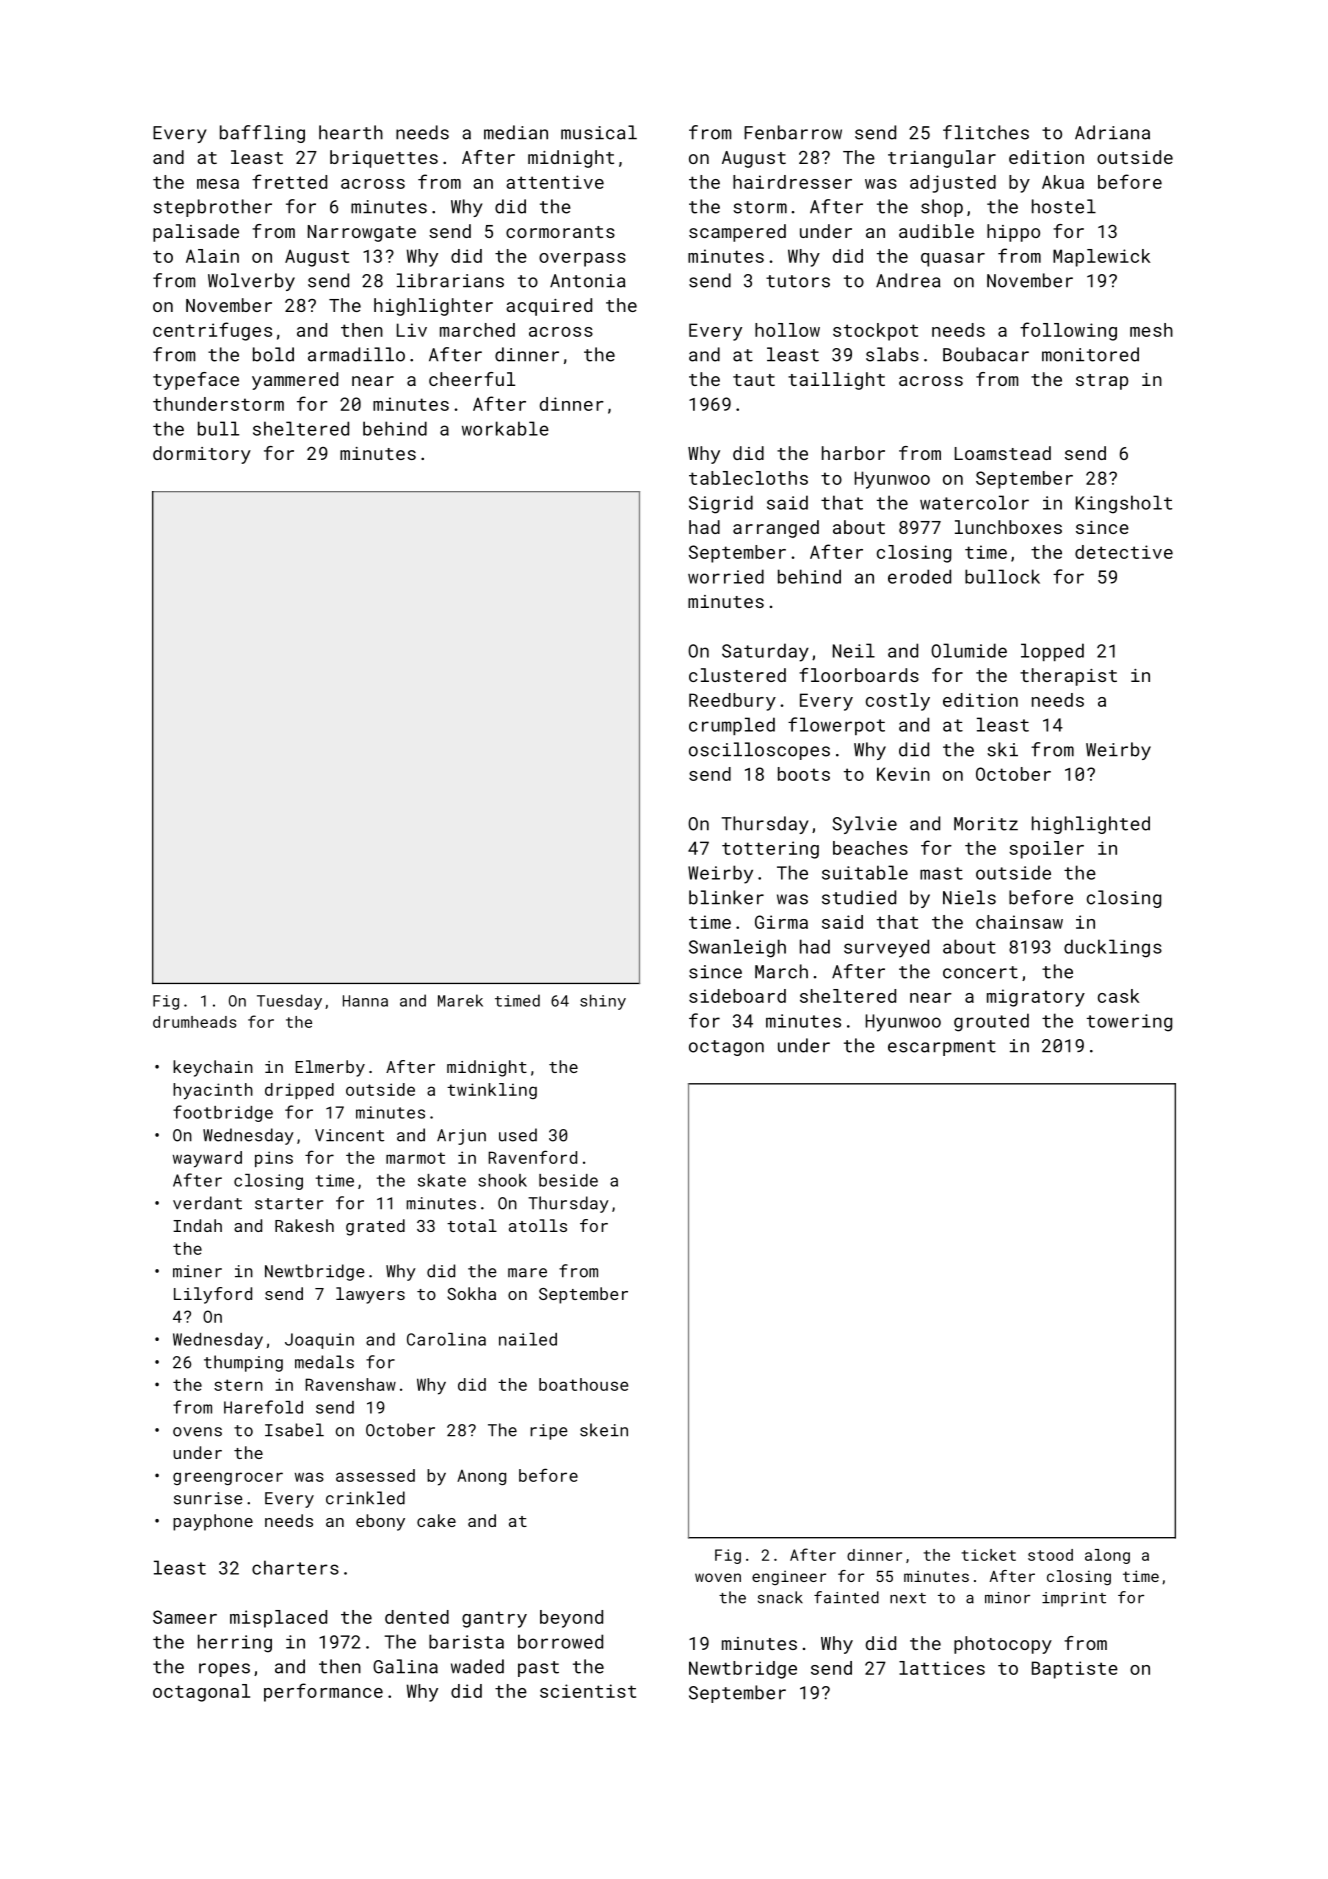 The height and width of the screenshot is (1879, 1328). What do you see at coordinates (289, 1002) in the screenshot?
I see `Tuesday` at bounding box center [289, 1002].
